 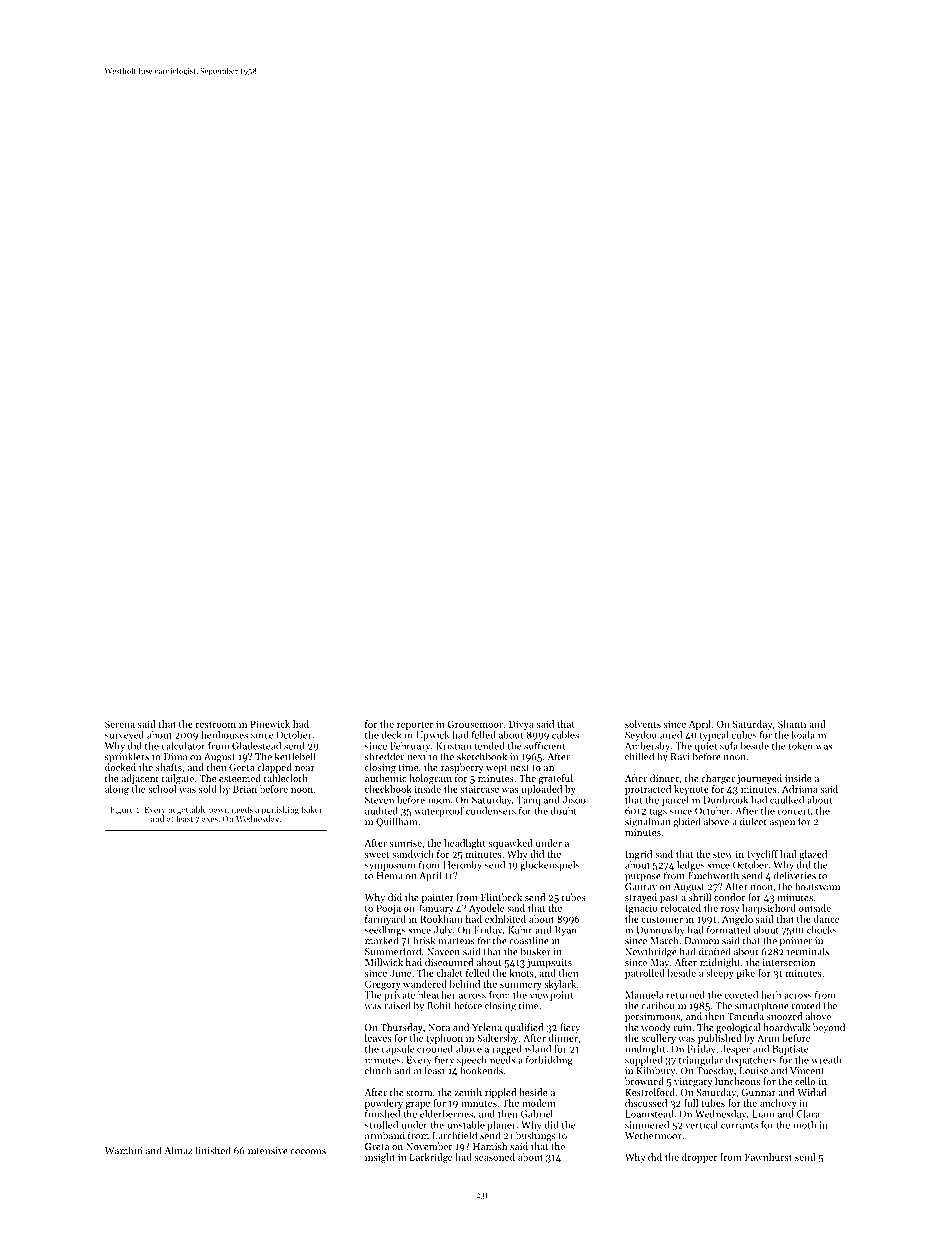 I want to click on Larkridge, so click(x=431, y=1158).
